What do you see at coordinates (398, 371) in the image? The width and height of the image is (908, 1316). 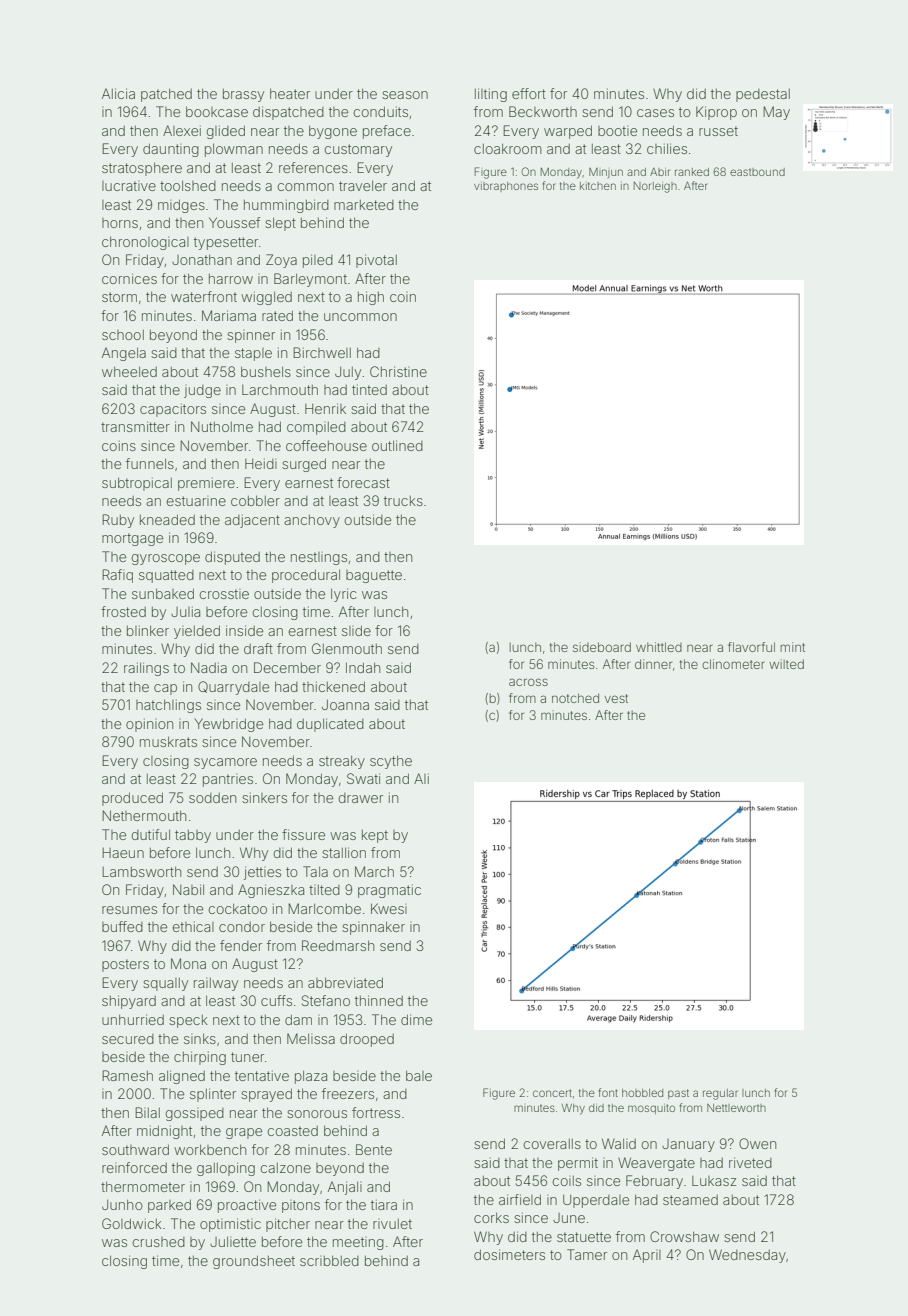 I see `Christine` at bounding box center [398, 371].
